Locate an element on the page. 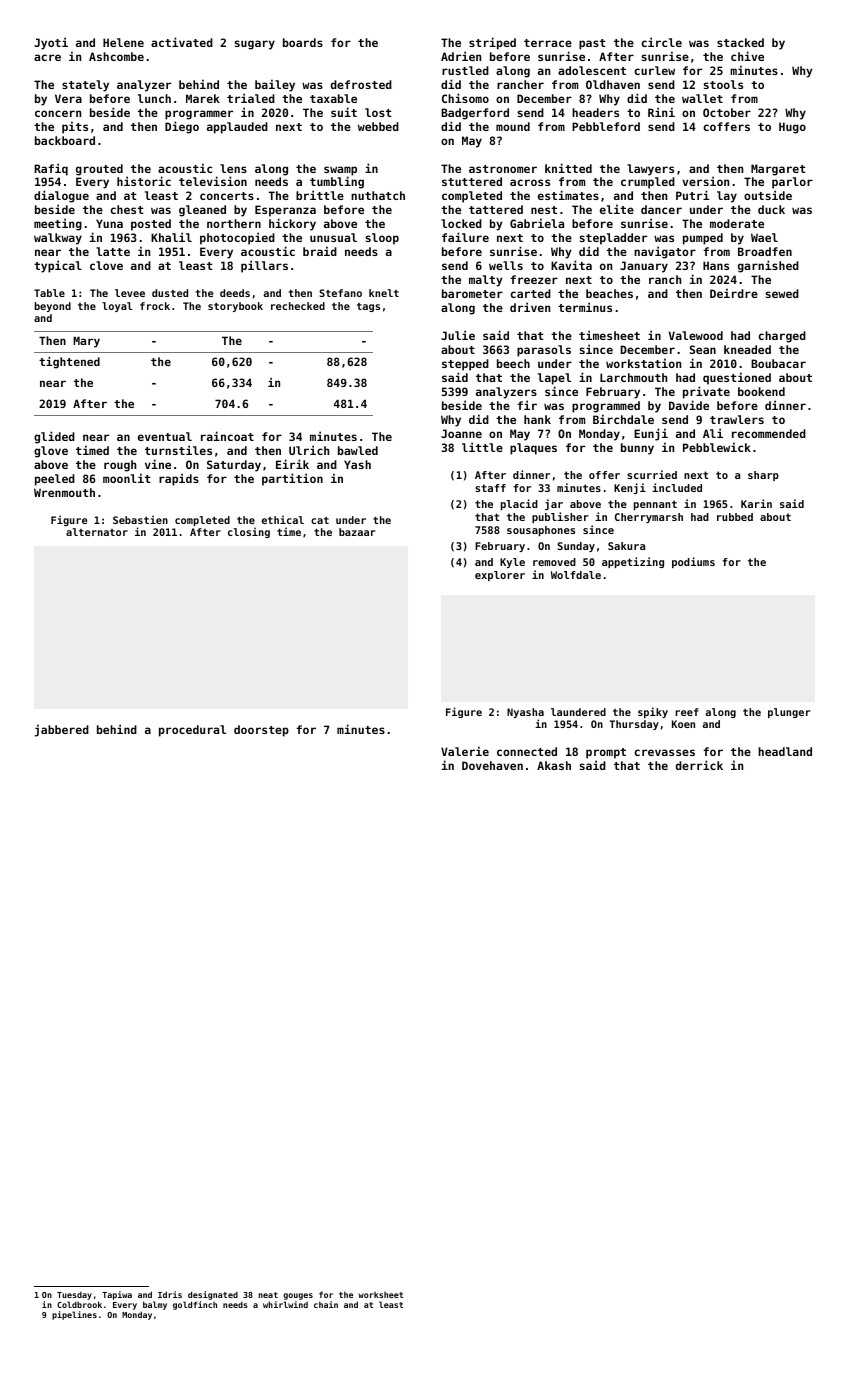 This page has height=1400, width=849. worksheet is located at coordinates (380, 1295).
